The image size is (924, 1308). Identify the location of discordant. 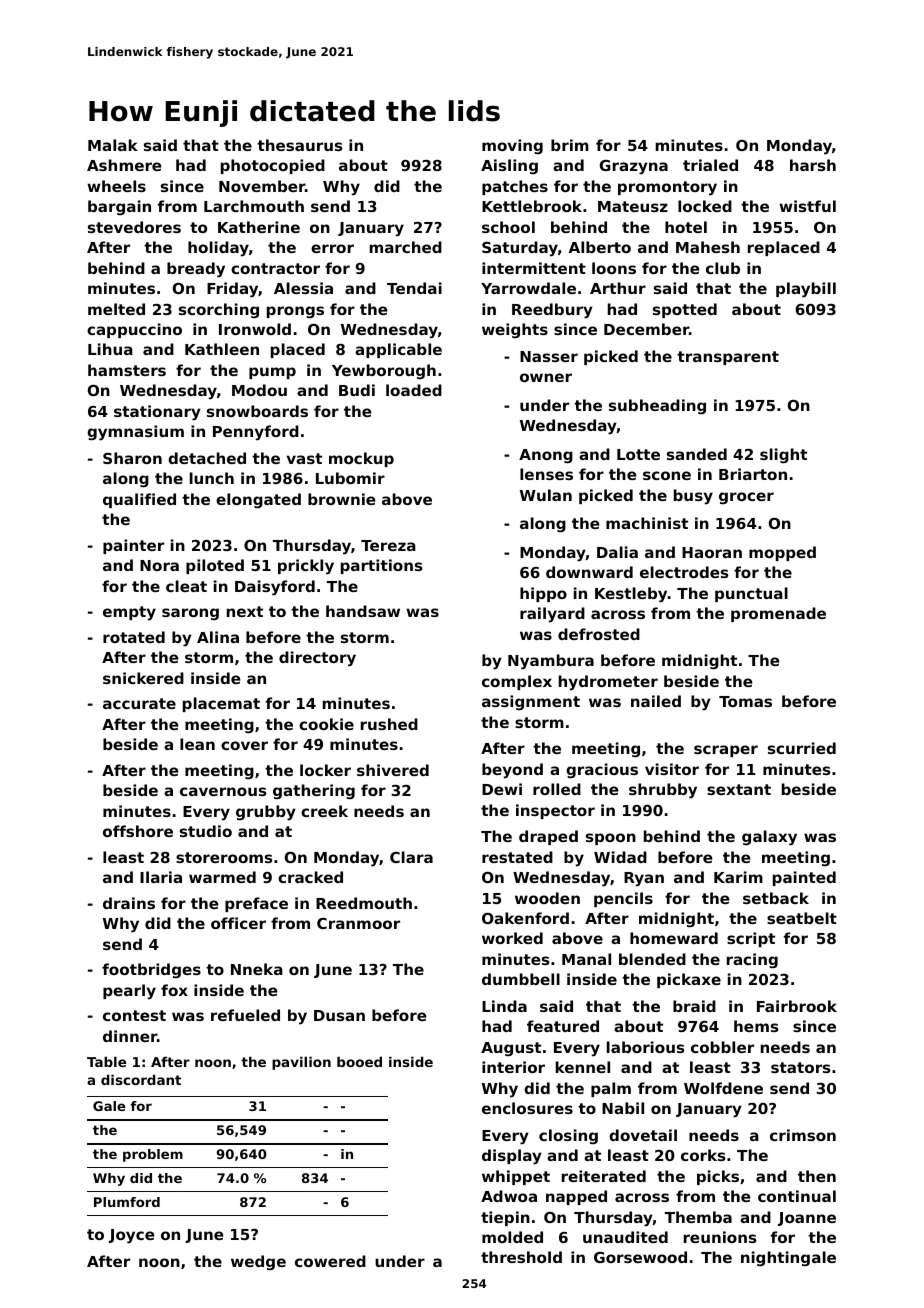
(141, 1079).
